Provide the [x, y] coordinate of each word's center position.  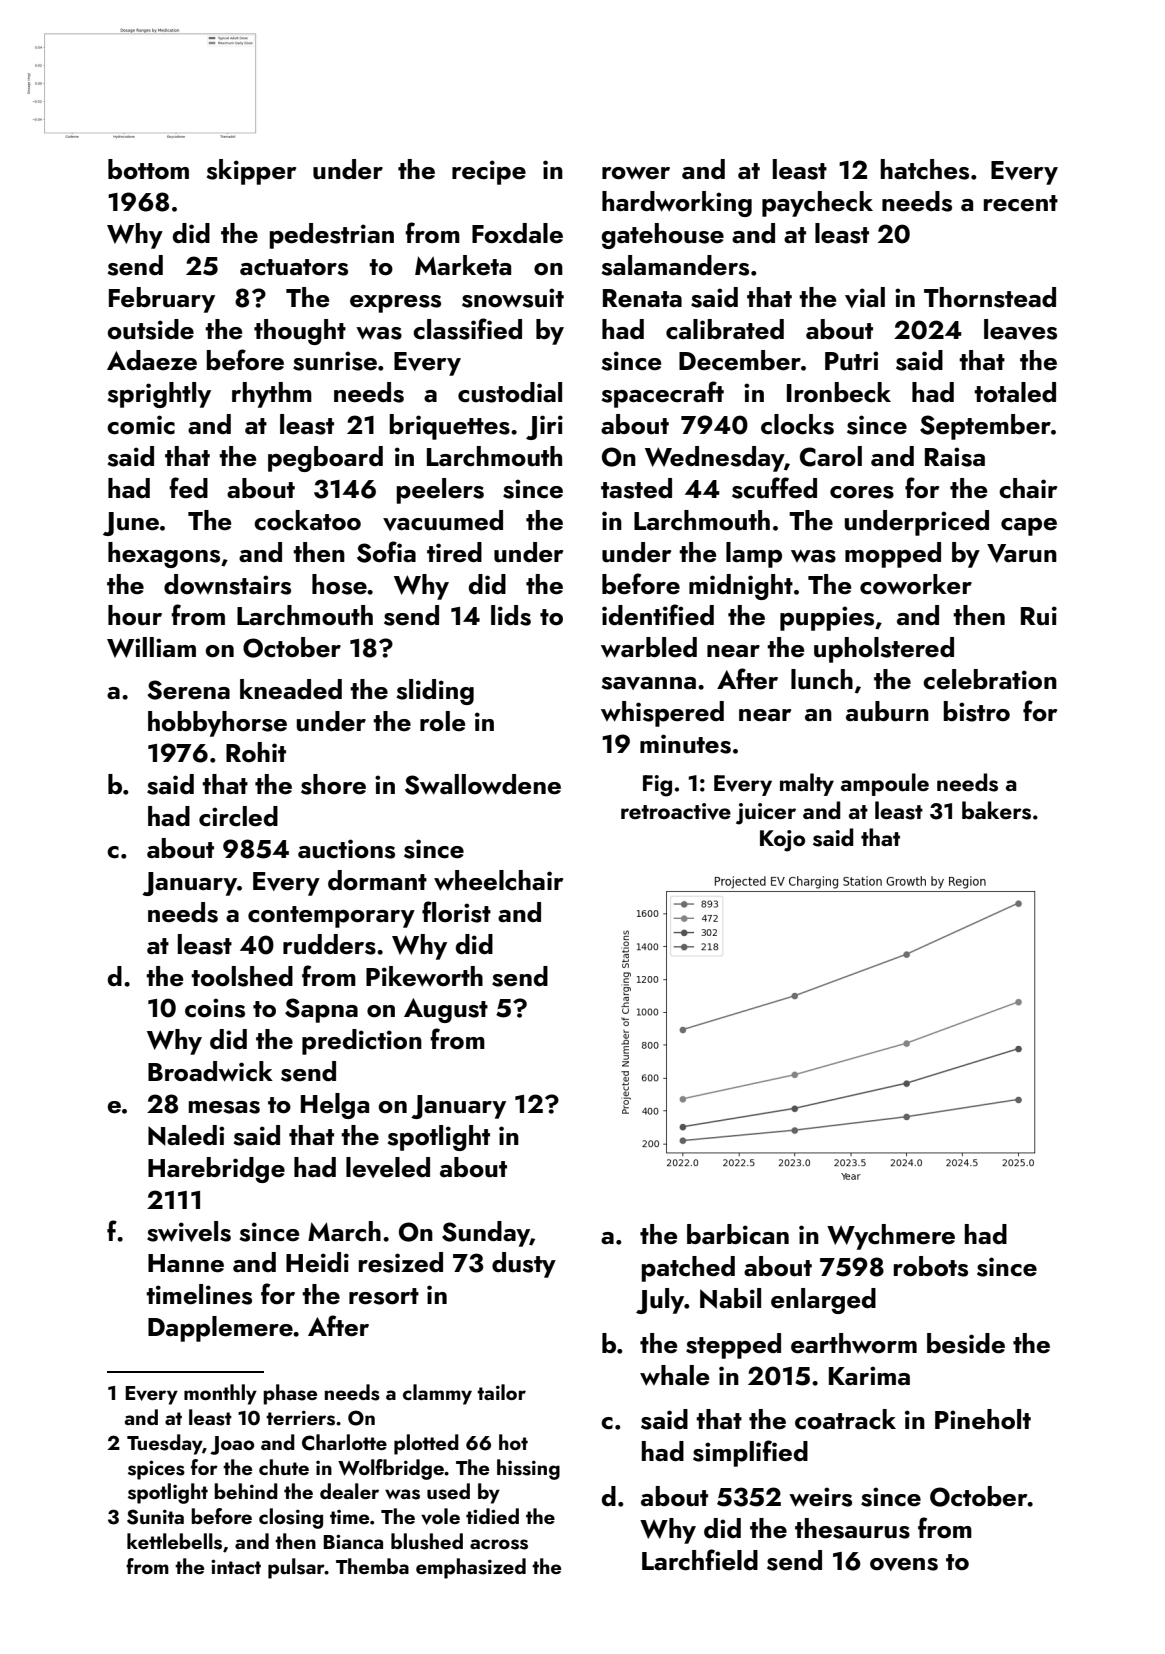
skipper [251, 172]
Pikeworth [424, 976]
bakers [996, 810]
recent [1021, 203]
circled [238, 816]
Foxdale [517, 233]
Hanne [186, 1263]
